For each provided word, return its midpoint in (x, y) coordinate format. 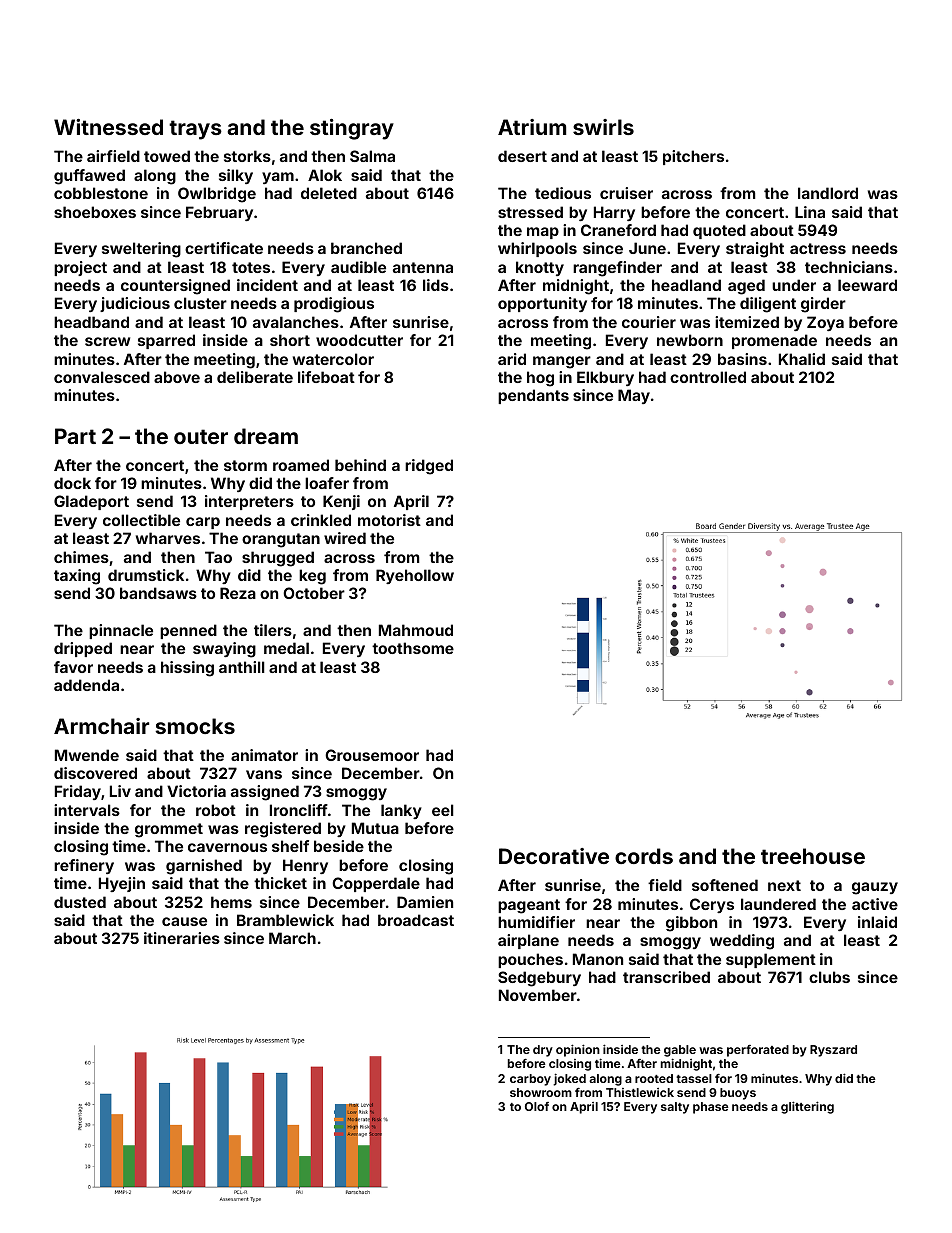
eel (443, 810)
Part (75, 436)
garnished (204, 867)
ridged (429, 467)
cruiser (626, 193)
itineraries (182, 938)
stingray (352, 129)
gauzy (875, 888)
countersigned (175, 287)
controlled (708, 377)
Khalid (802, 359)
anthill (242, 667)
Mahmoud (416, 630)
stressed (530, 212)
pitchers (693, 157)
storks (247, 156)
